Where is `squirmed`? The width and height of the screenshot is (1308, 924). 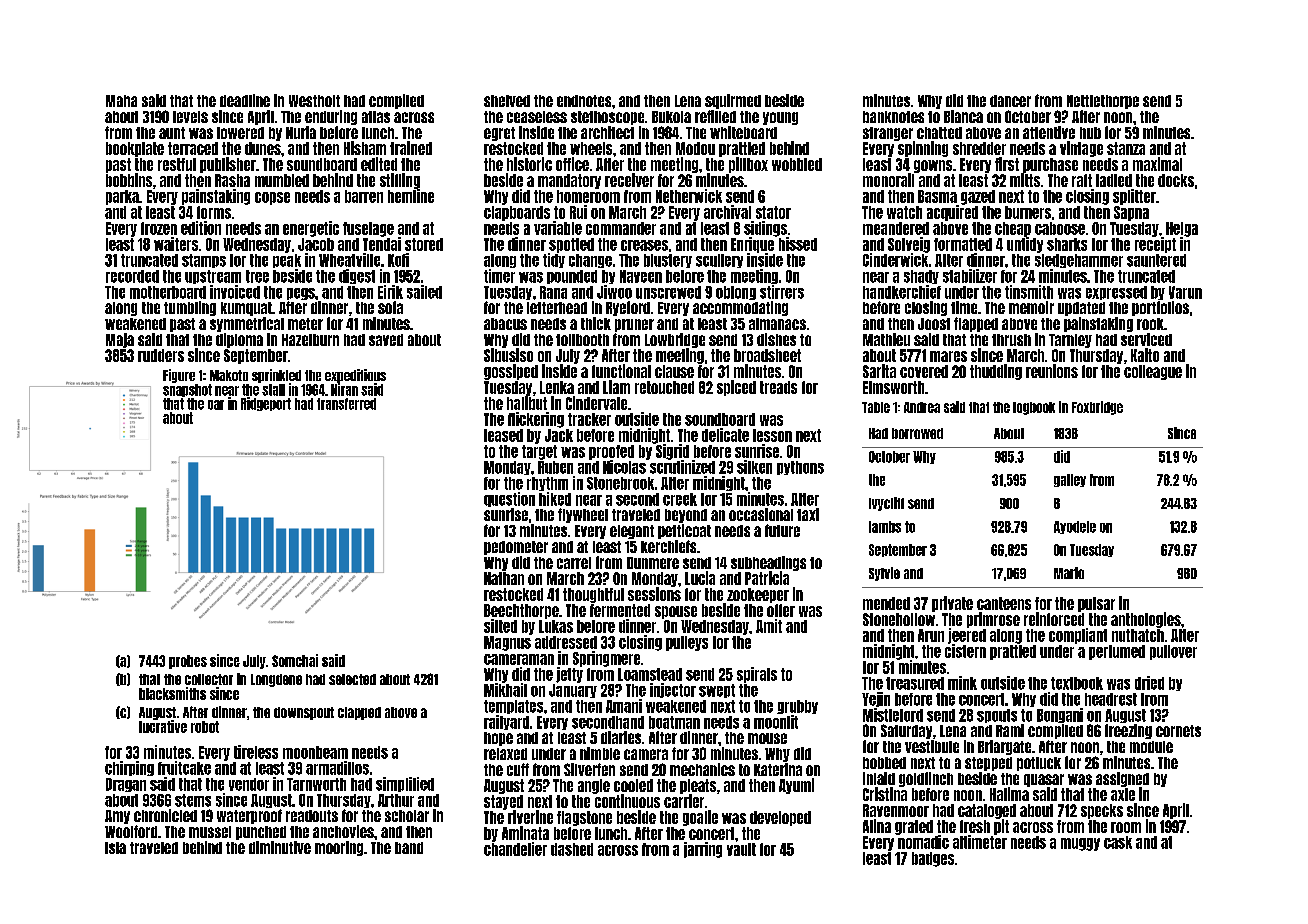
squirmed is located at coordinates (733, 101).
